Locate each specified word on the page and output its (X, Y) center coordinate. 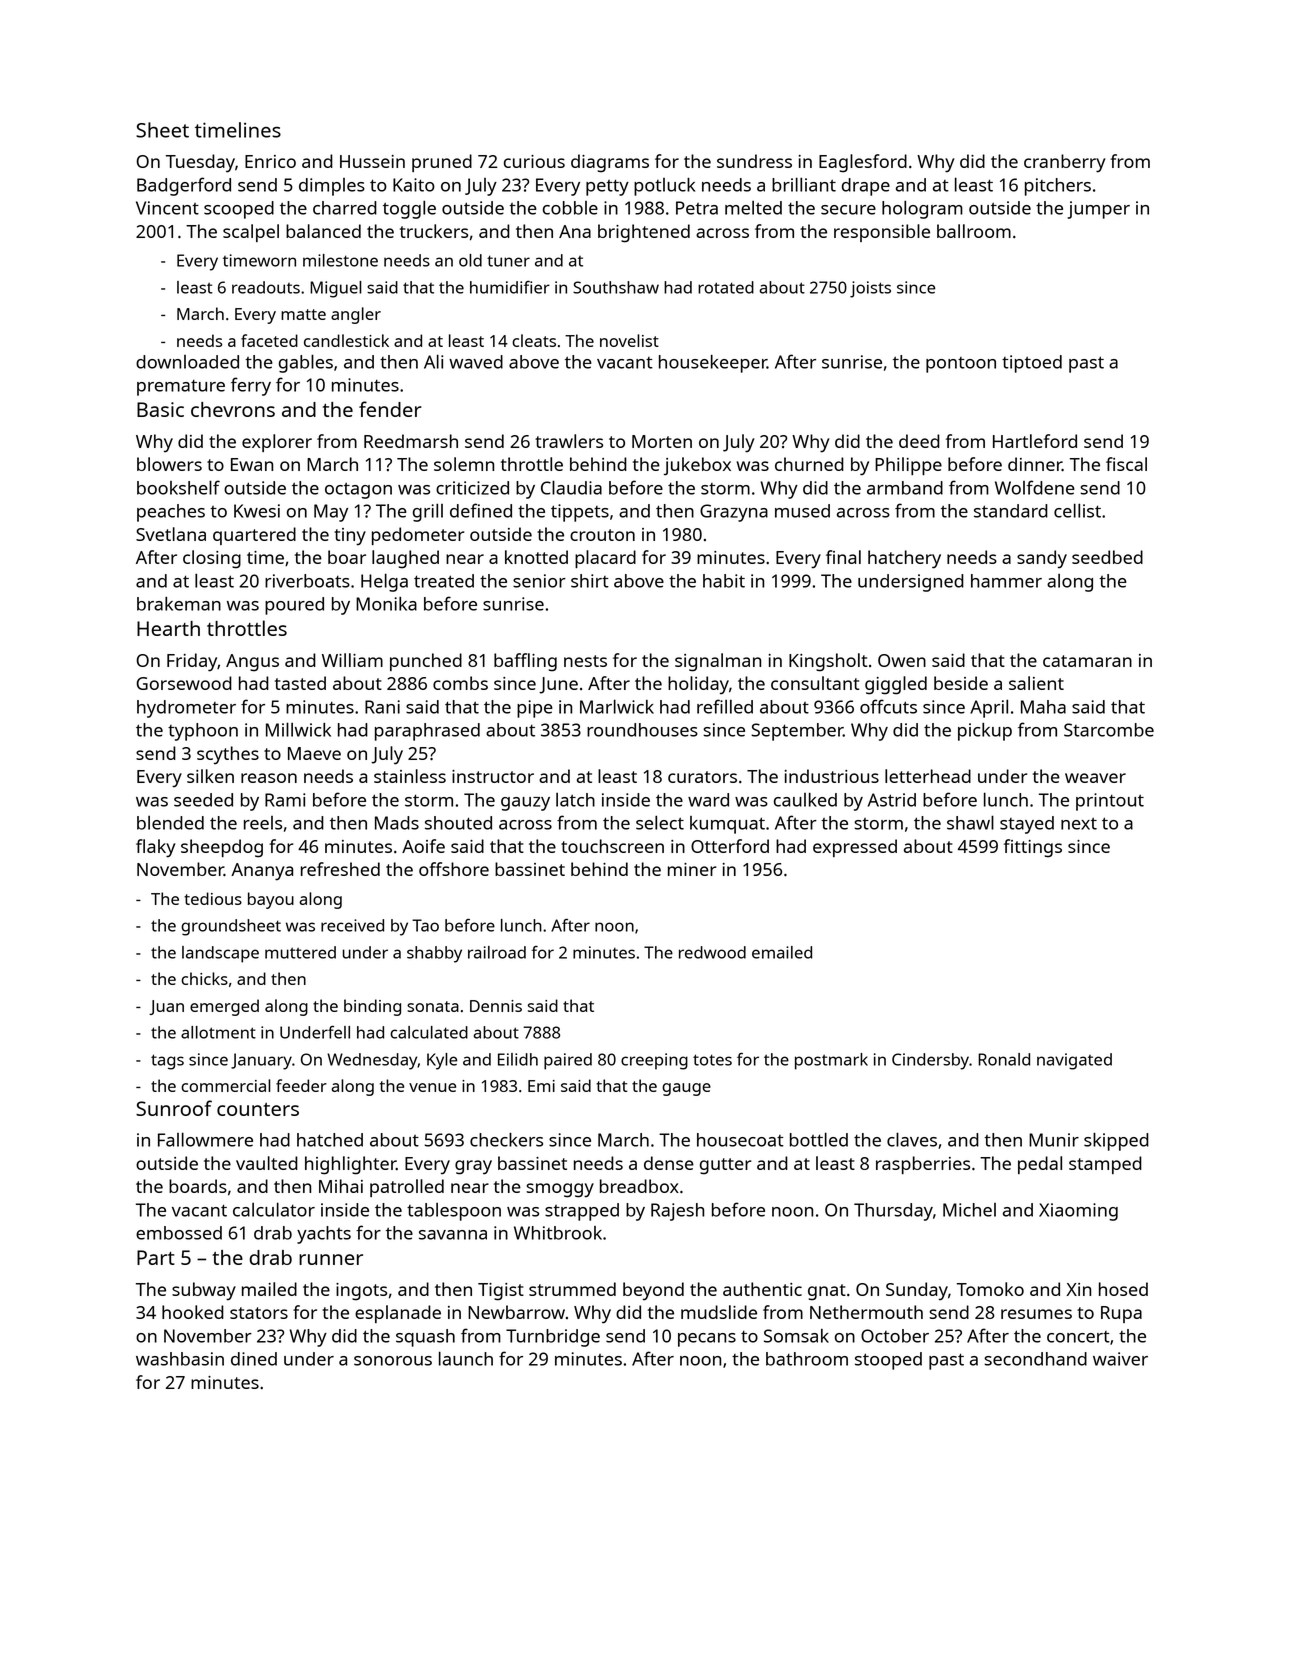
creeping (654, 1061)
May (331, 513)
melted (753, 208)
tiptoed (1032, 364)
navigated (1074, 1061)
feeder (301, 1085)
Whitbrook (558, 1233)
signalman (718, 662)
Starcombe (1109, 730)
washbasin (180, 1359)
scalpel (251, 233)
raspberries (923, 1165)
